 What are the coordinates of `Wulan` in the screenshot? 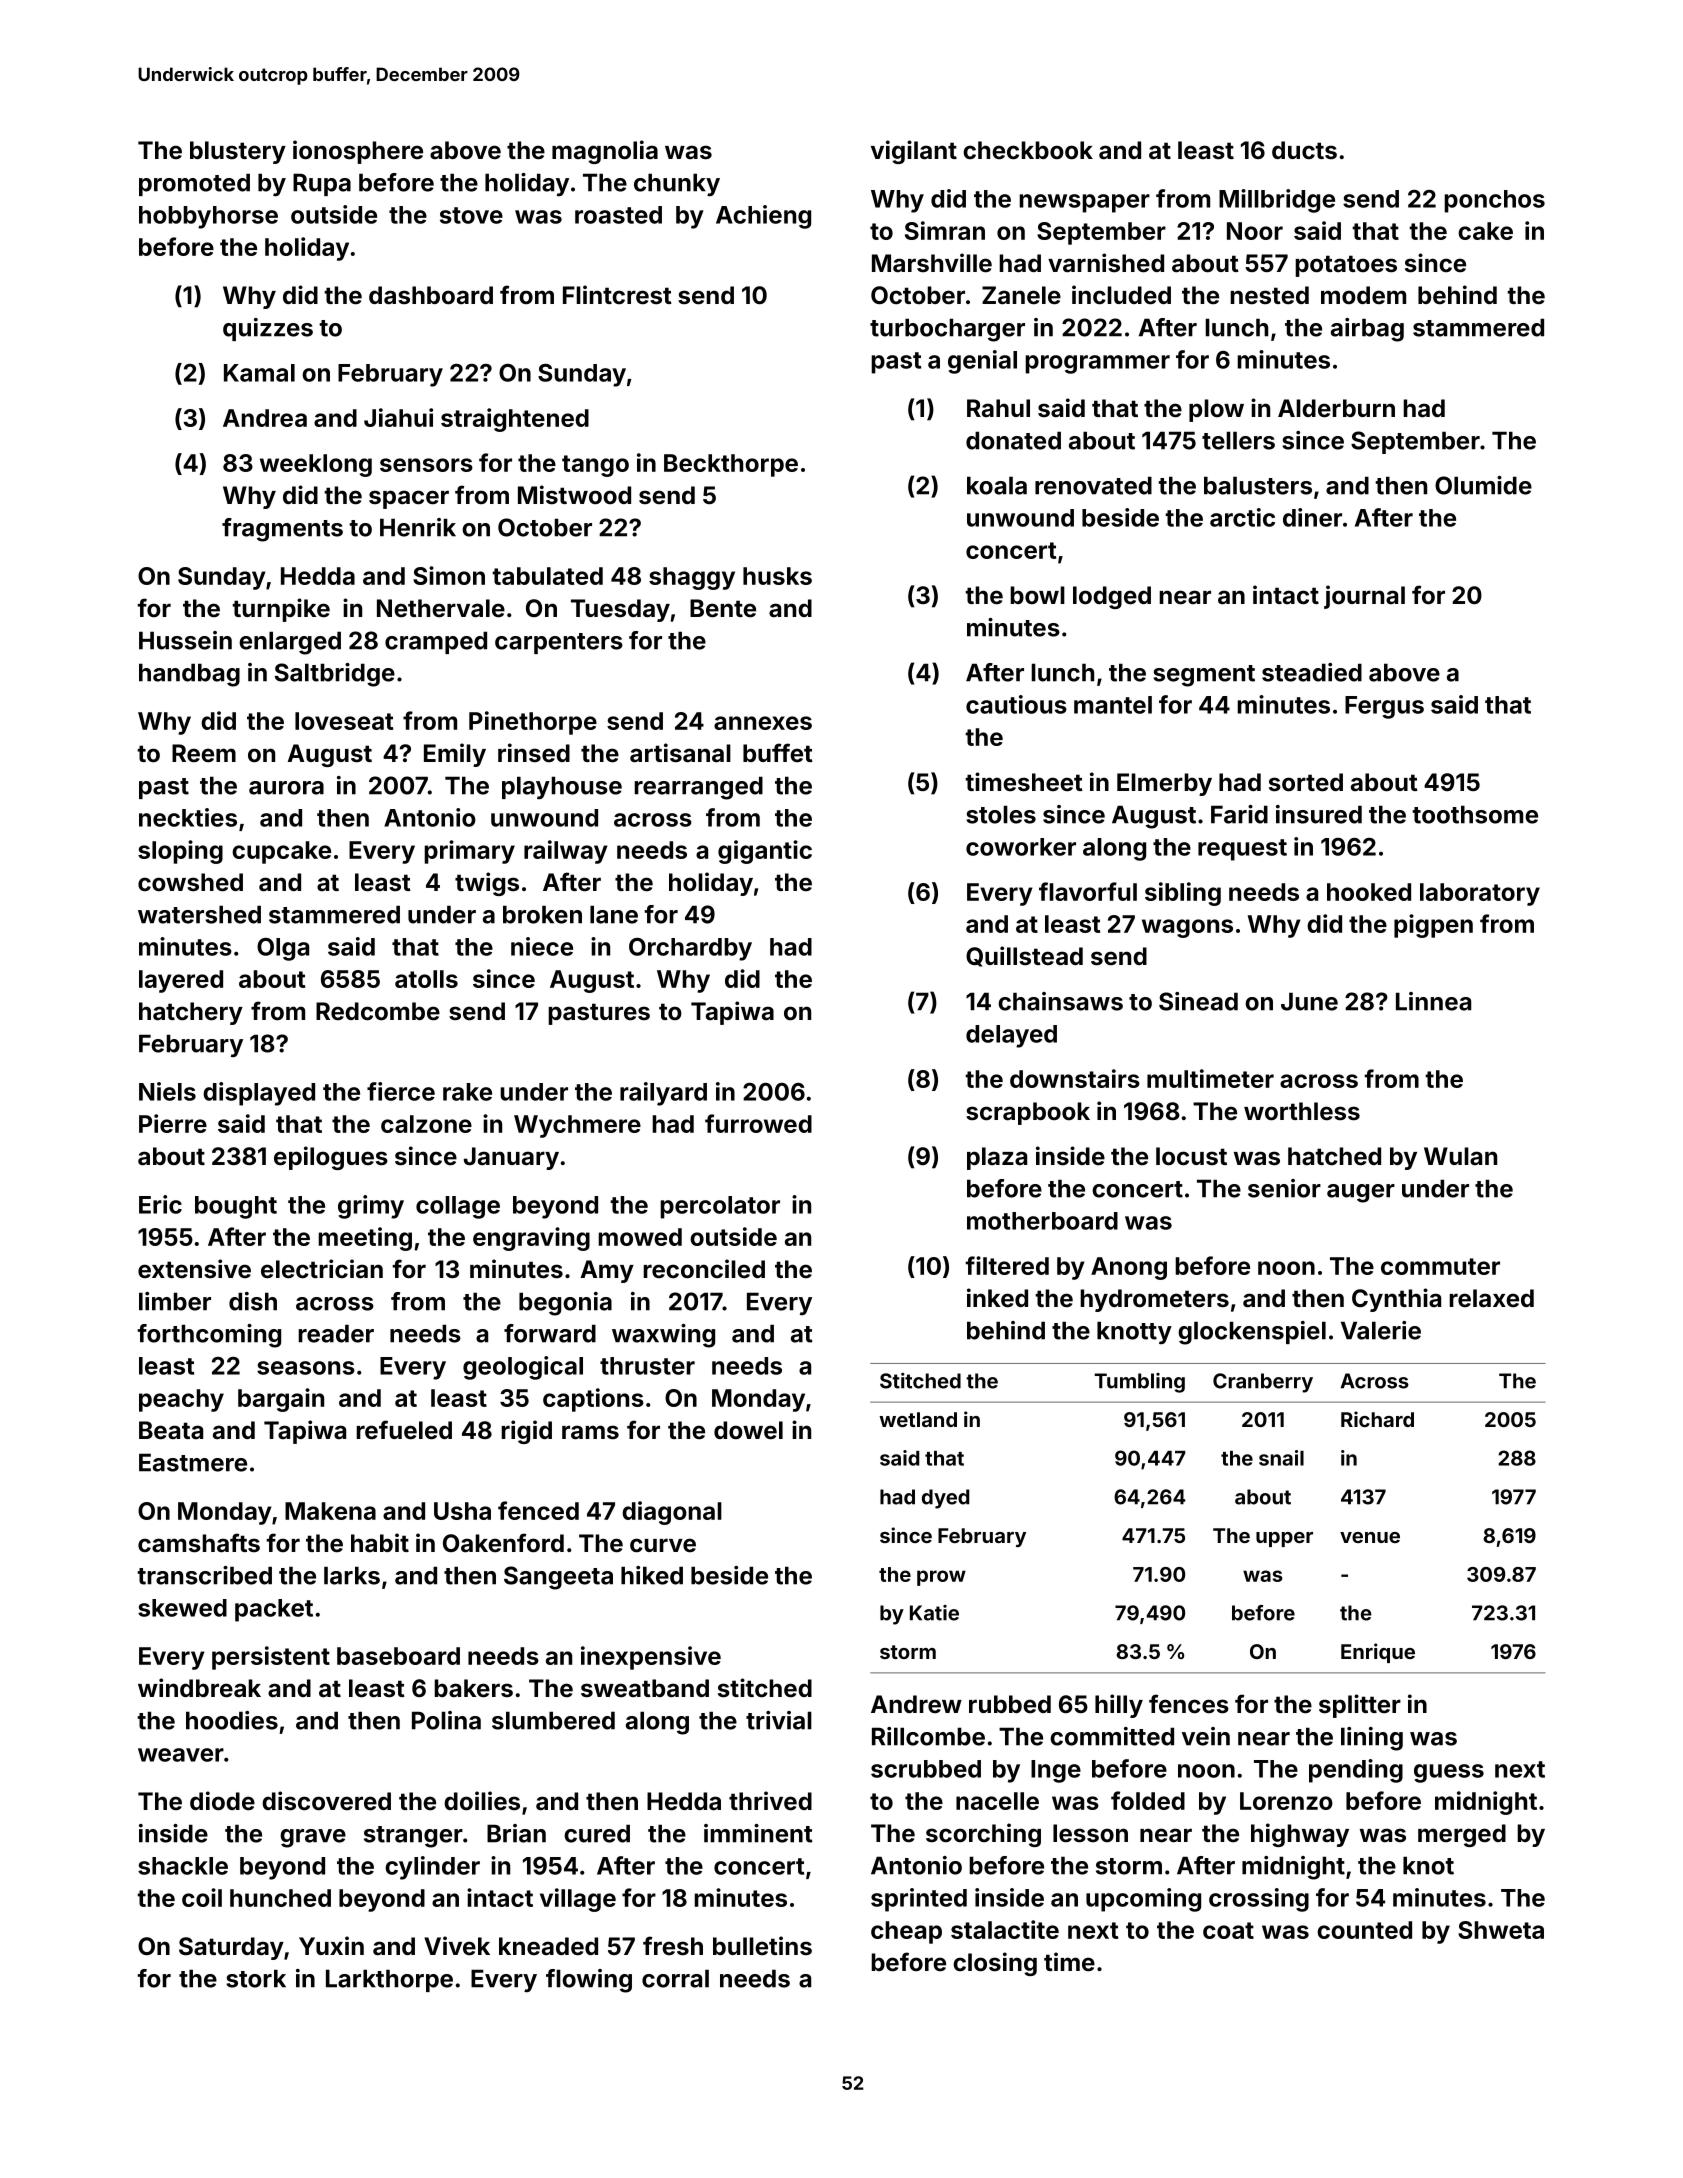 It's located at (1460, 1156).
